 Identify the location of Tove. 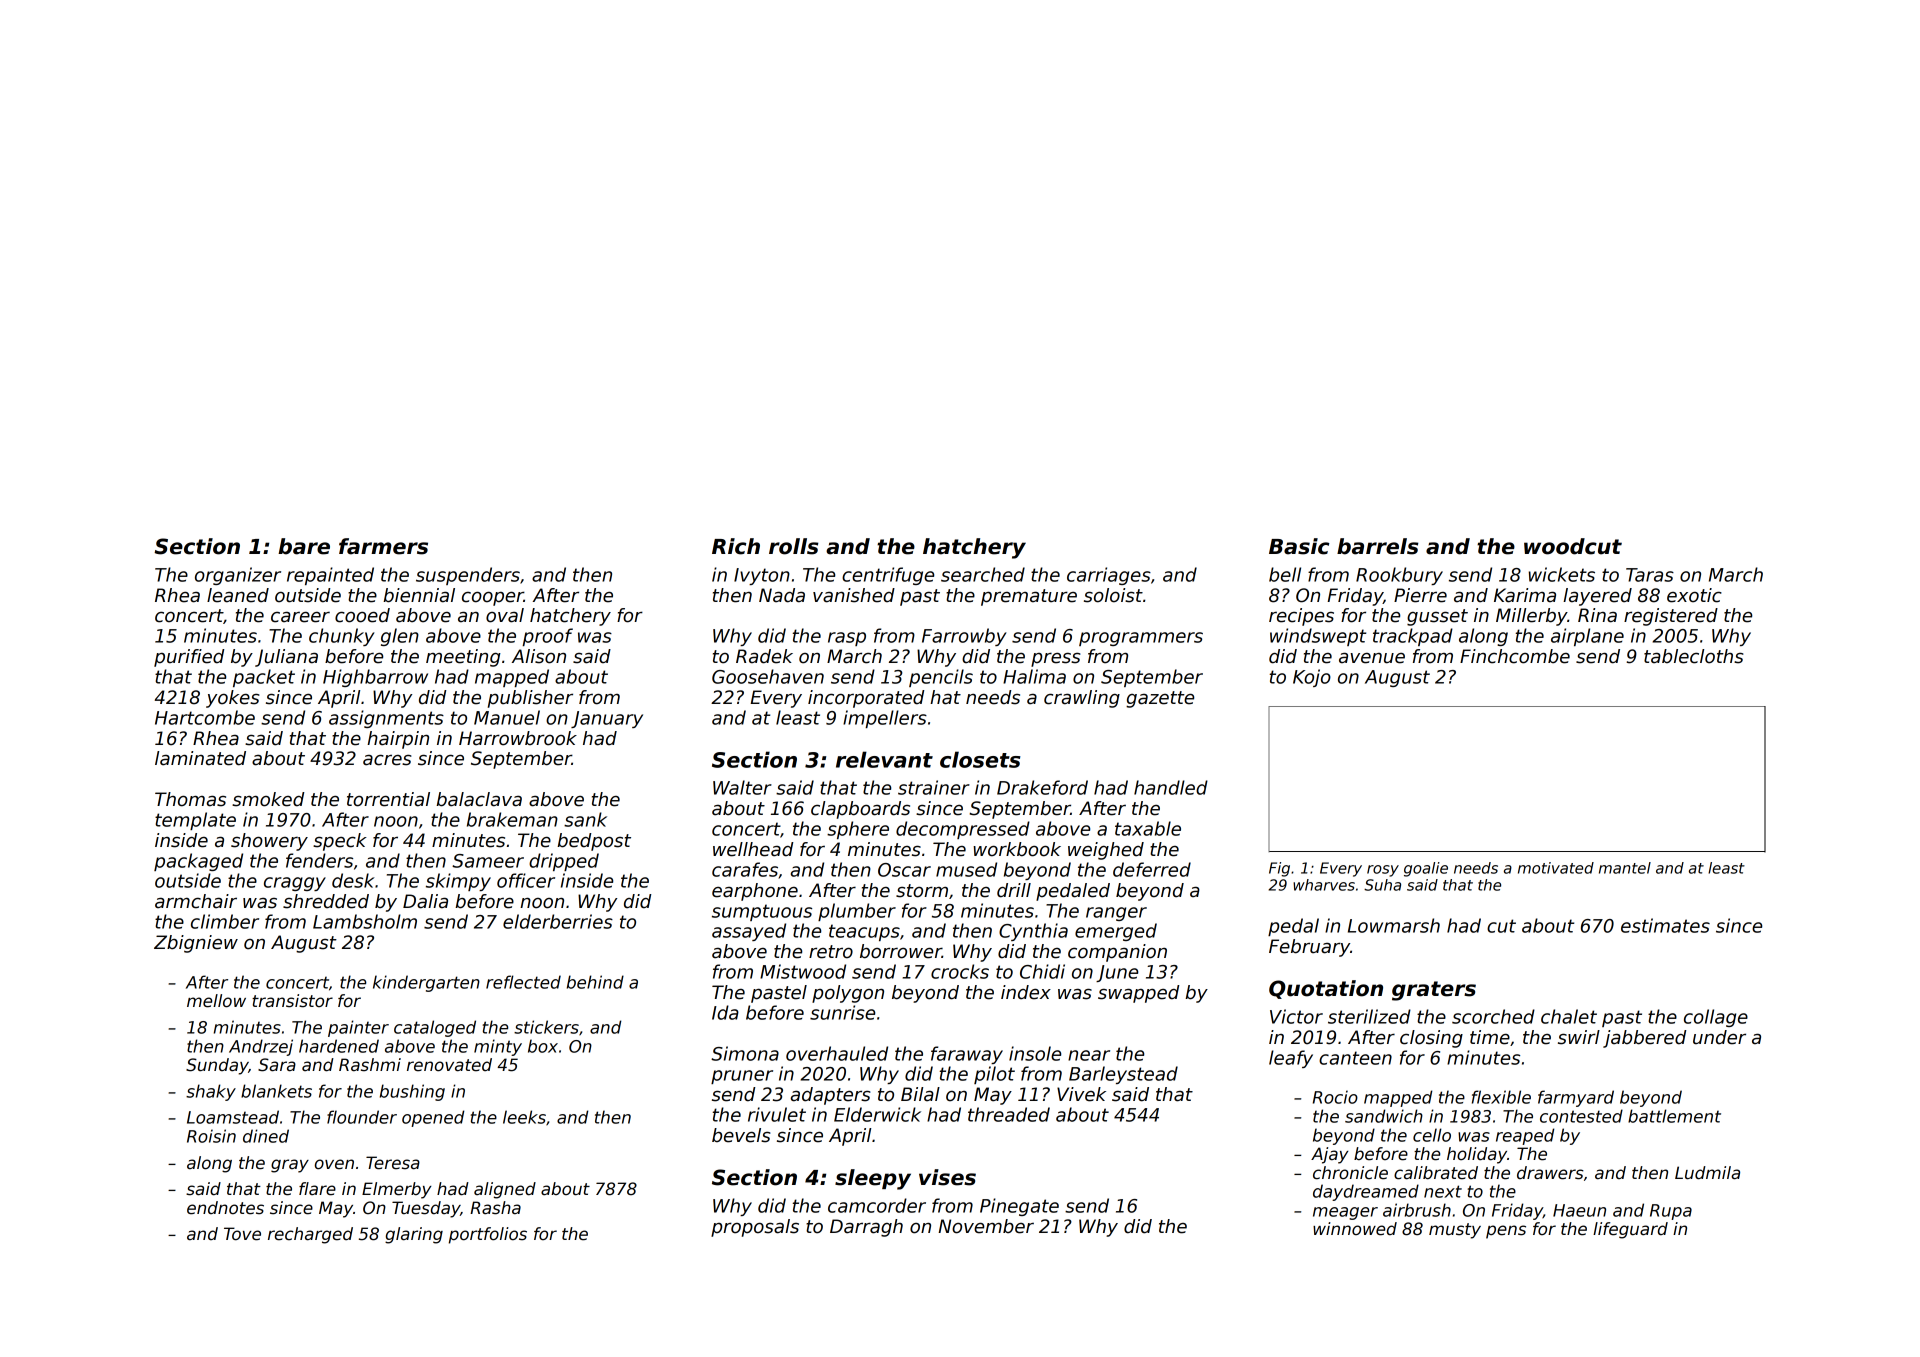
(242, 1234).
